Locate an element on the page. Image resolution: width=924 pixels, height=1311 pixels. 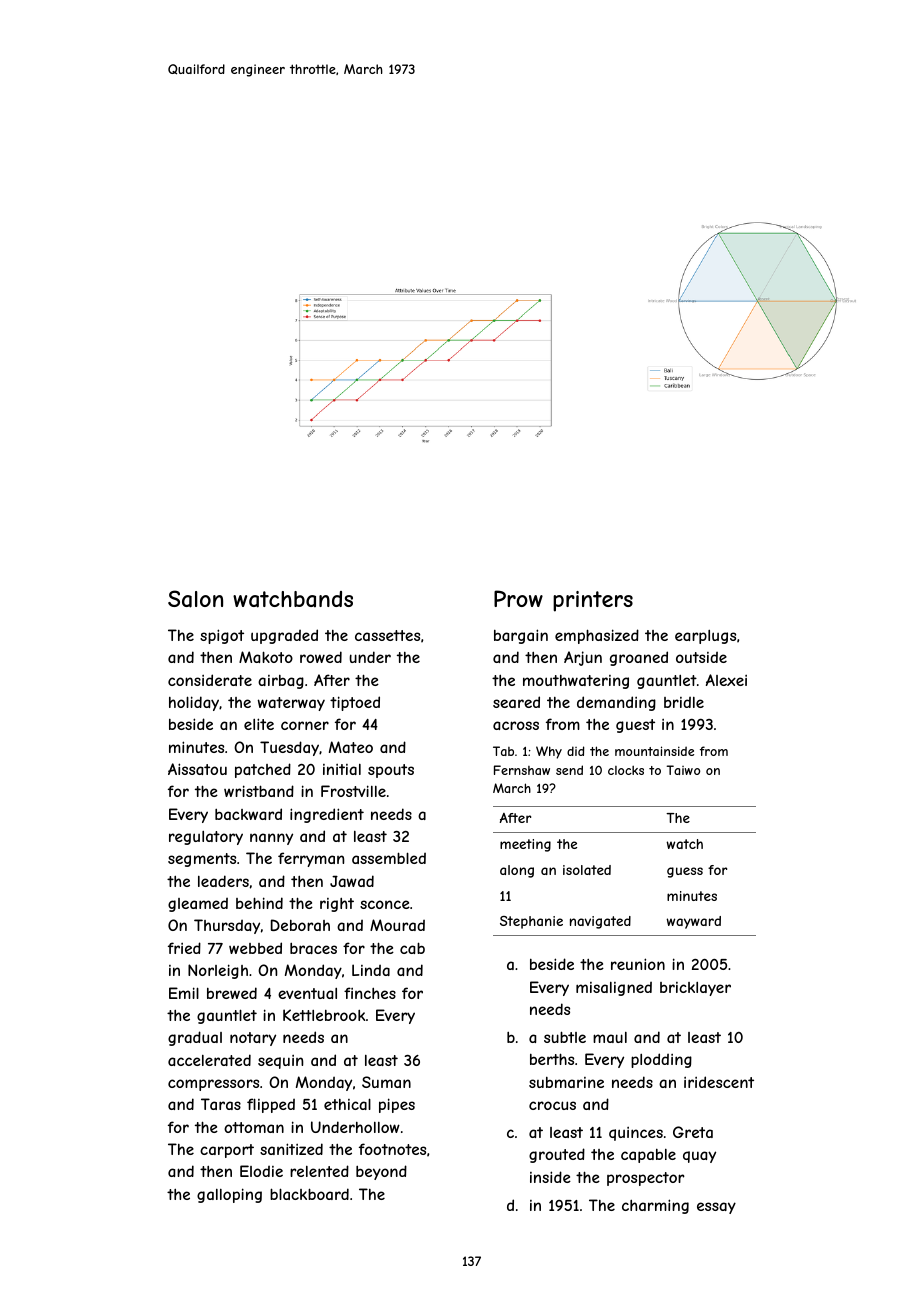
fried is located at coordinates (184, 948).
